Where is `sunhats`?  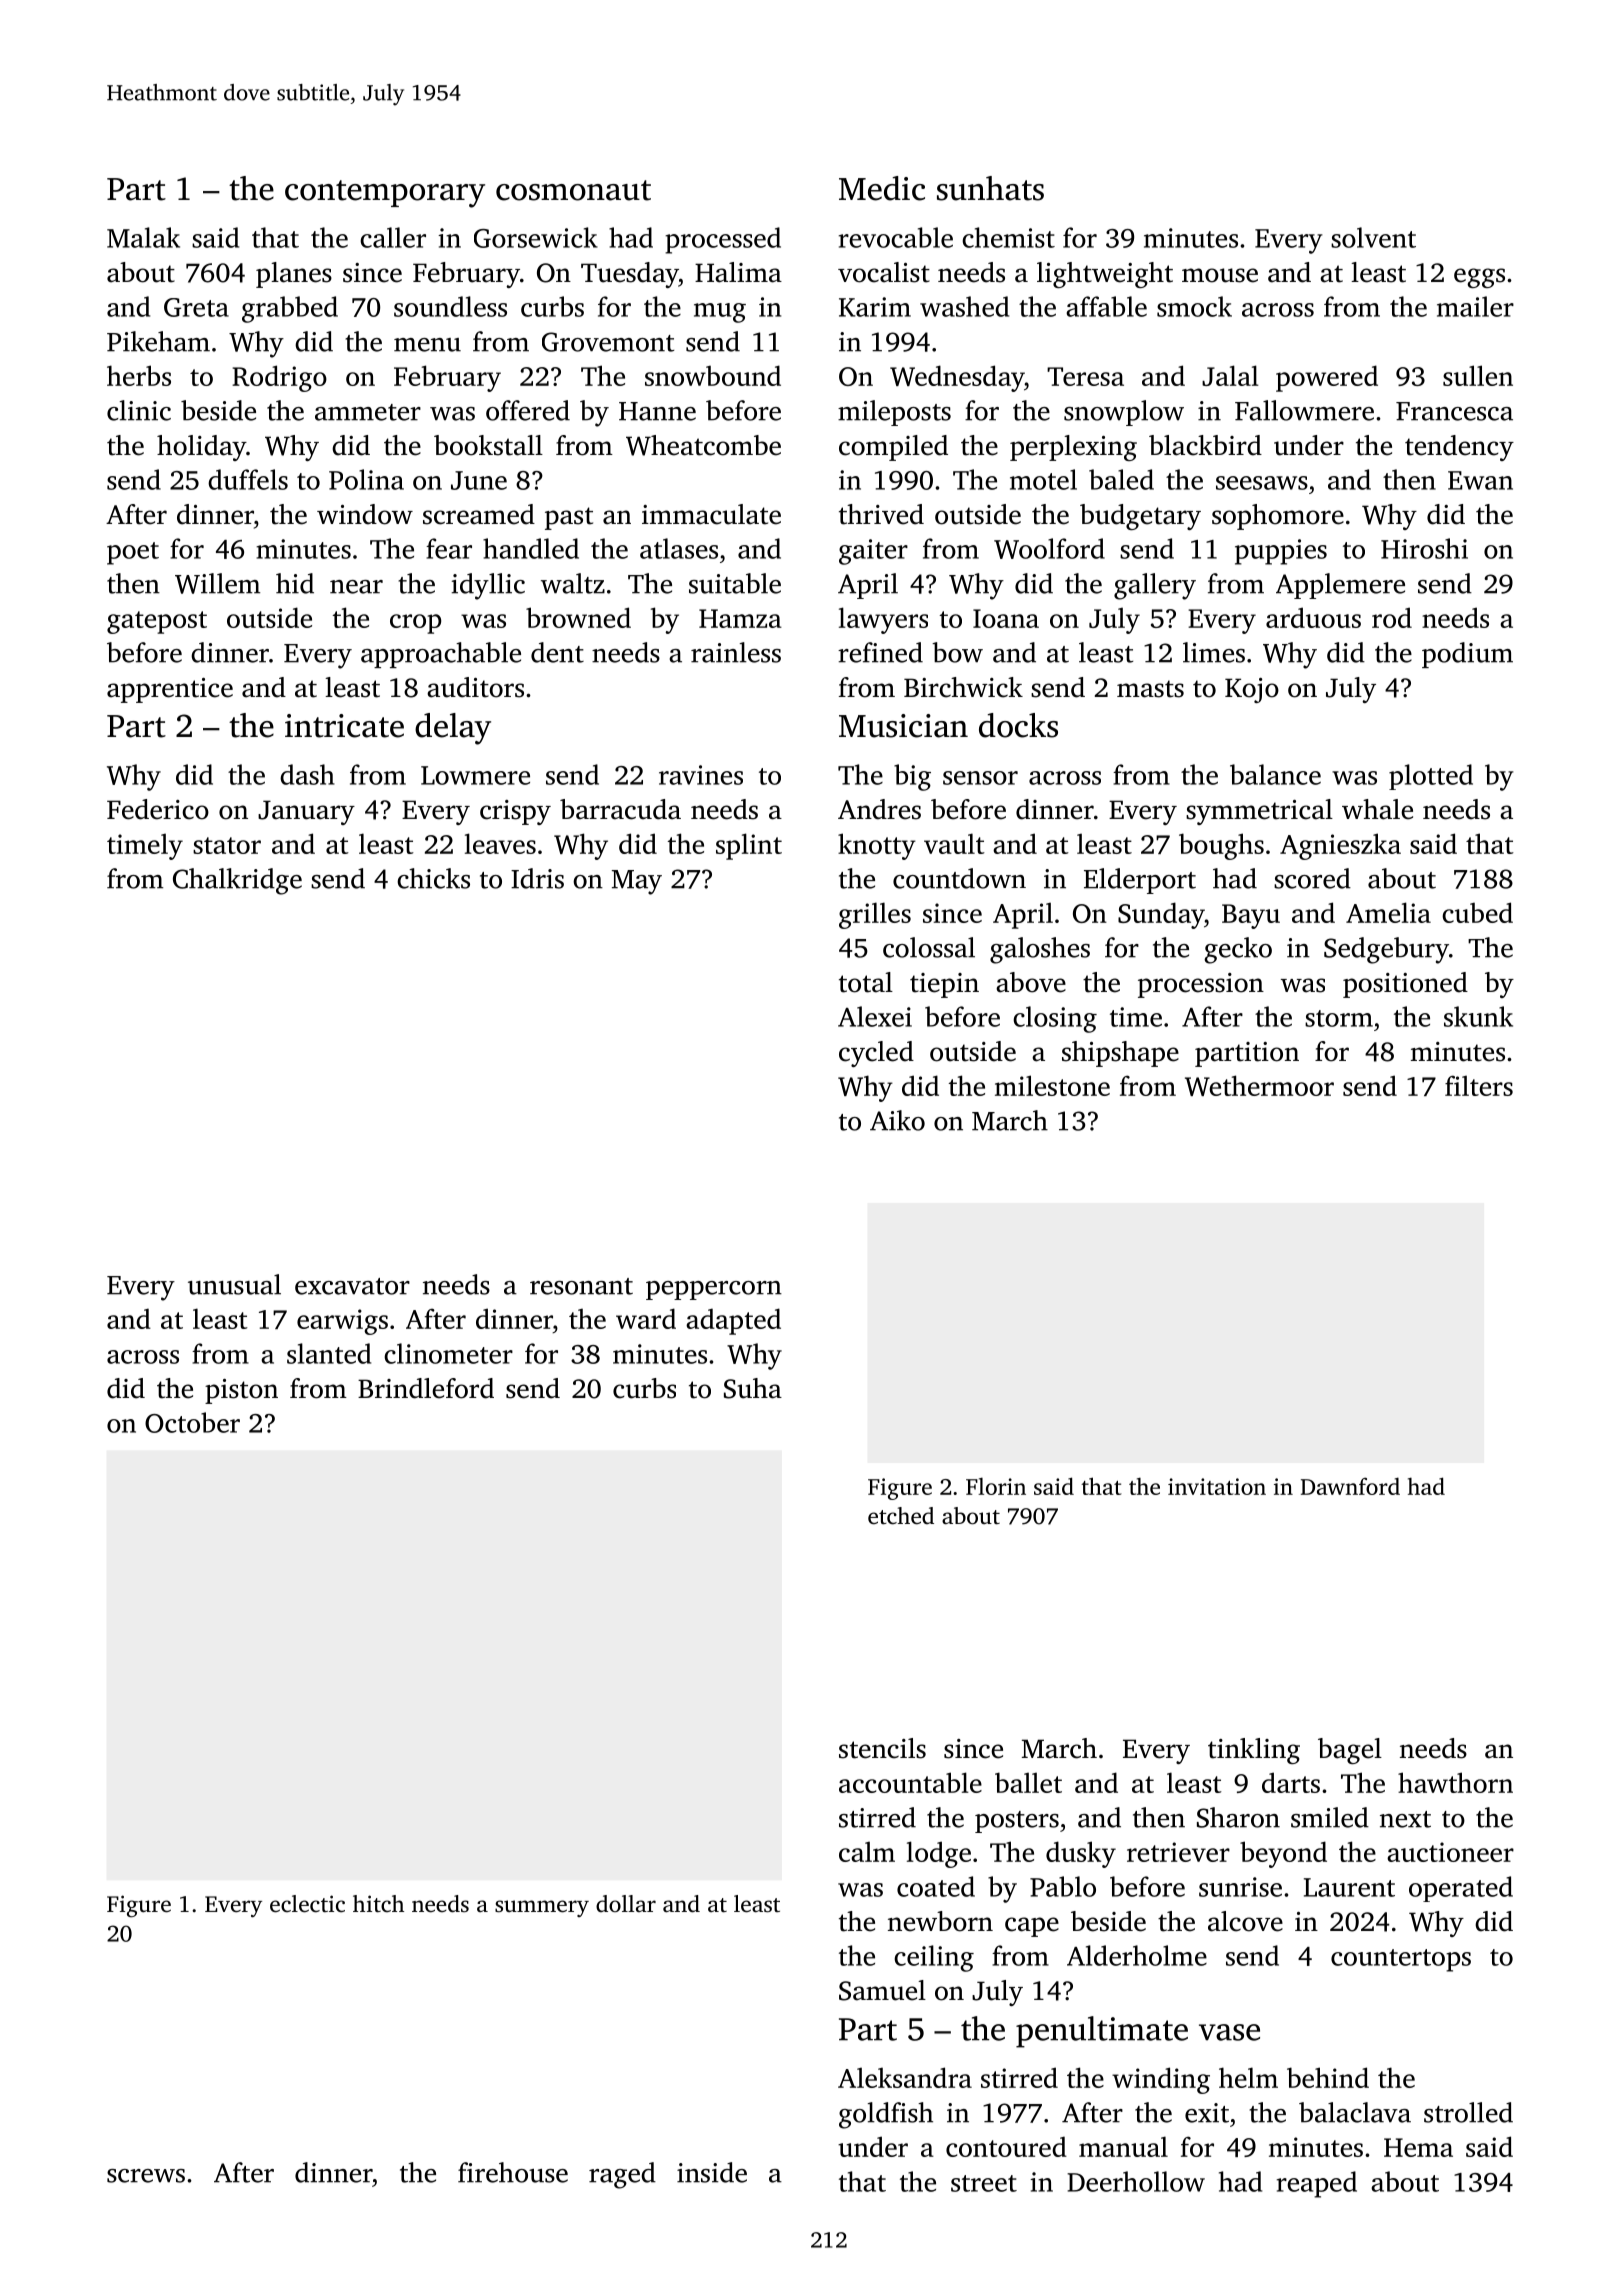 sunhats is located at coordinates (990, 188).
